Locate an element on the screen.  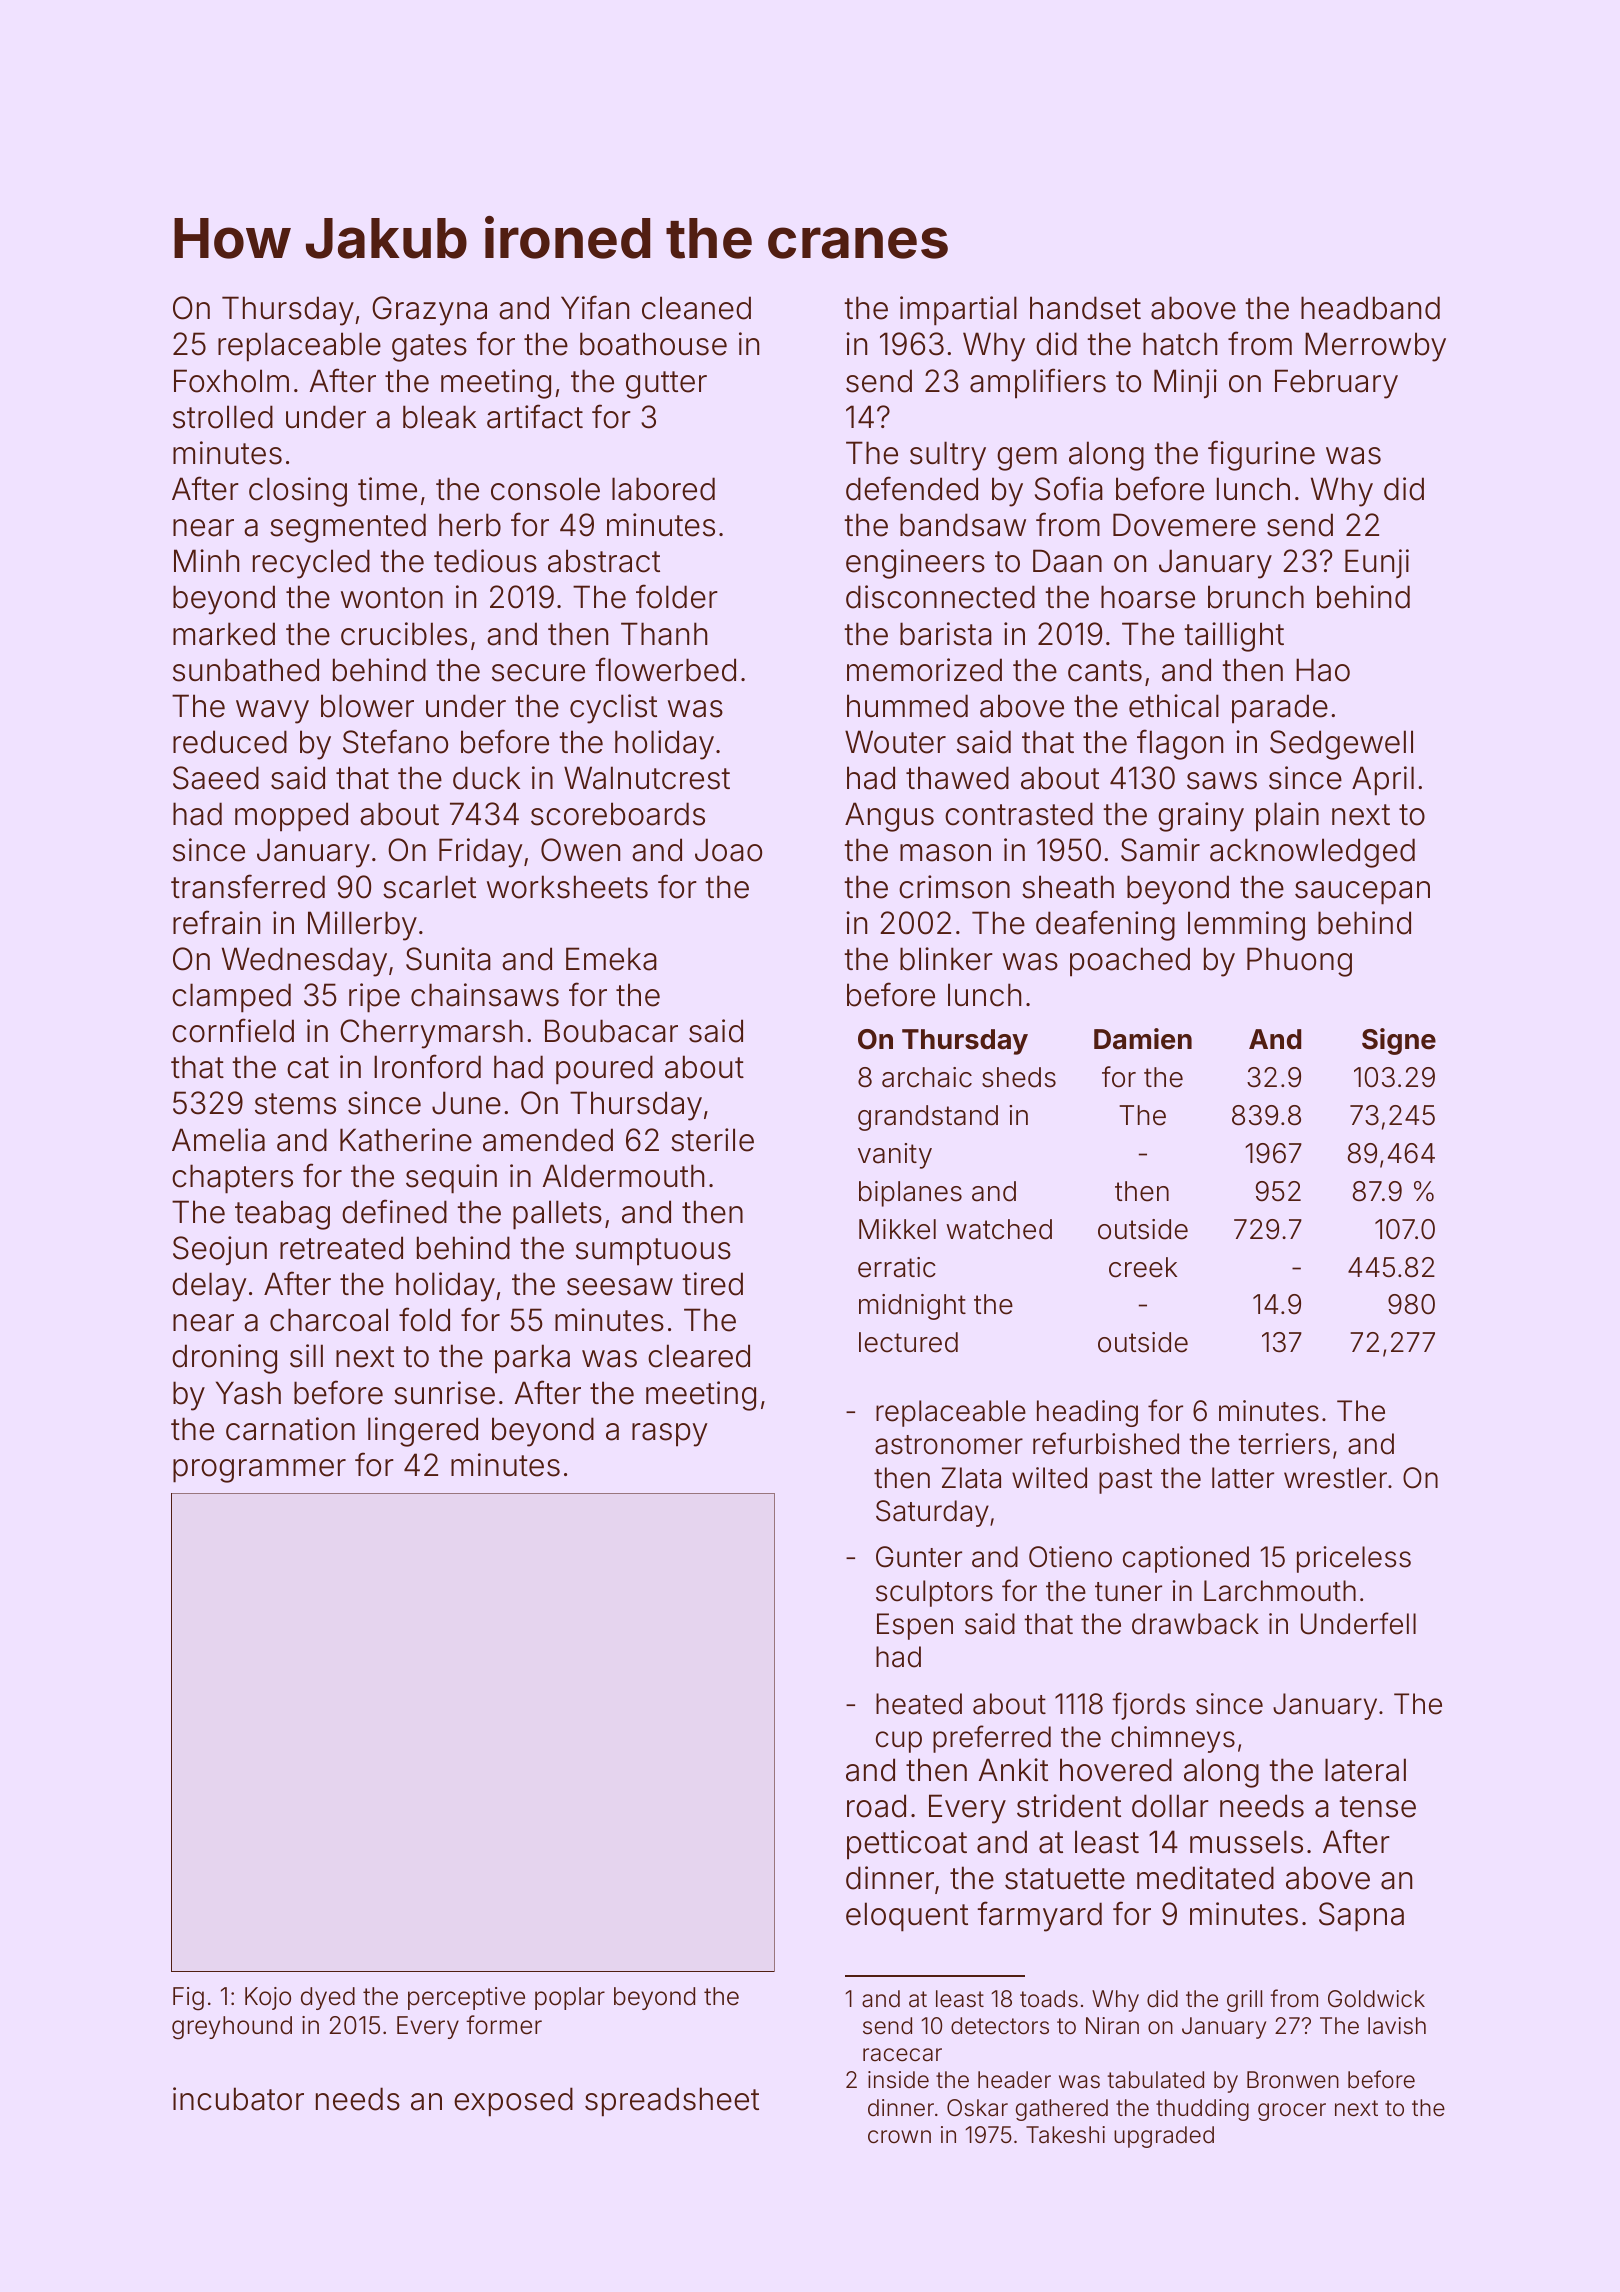
terriers is located at coordinates (1284, 1444).
